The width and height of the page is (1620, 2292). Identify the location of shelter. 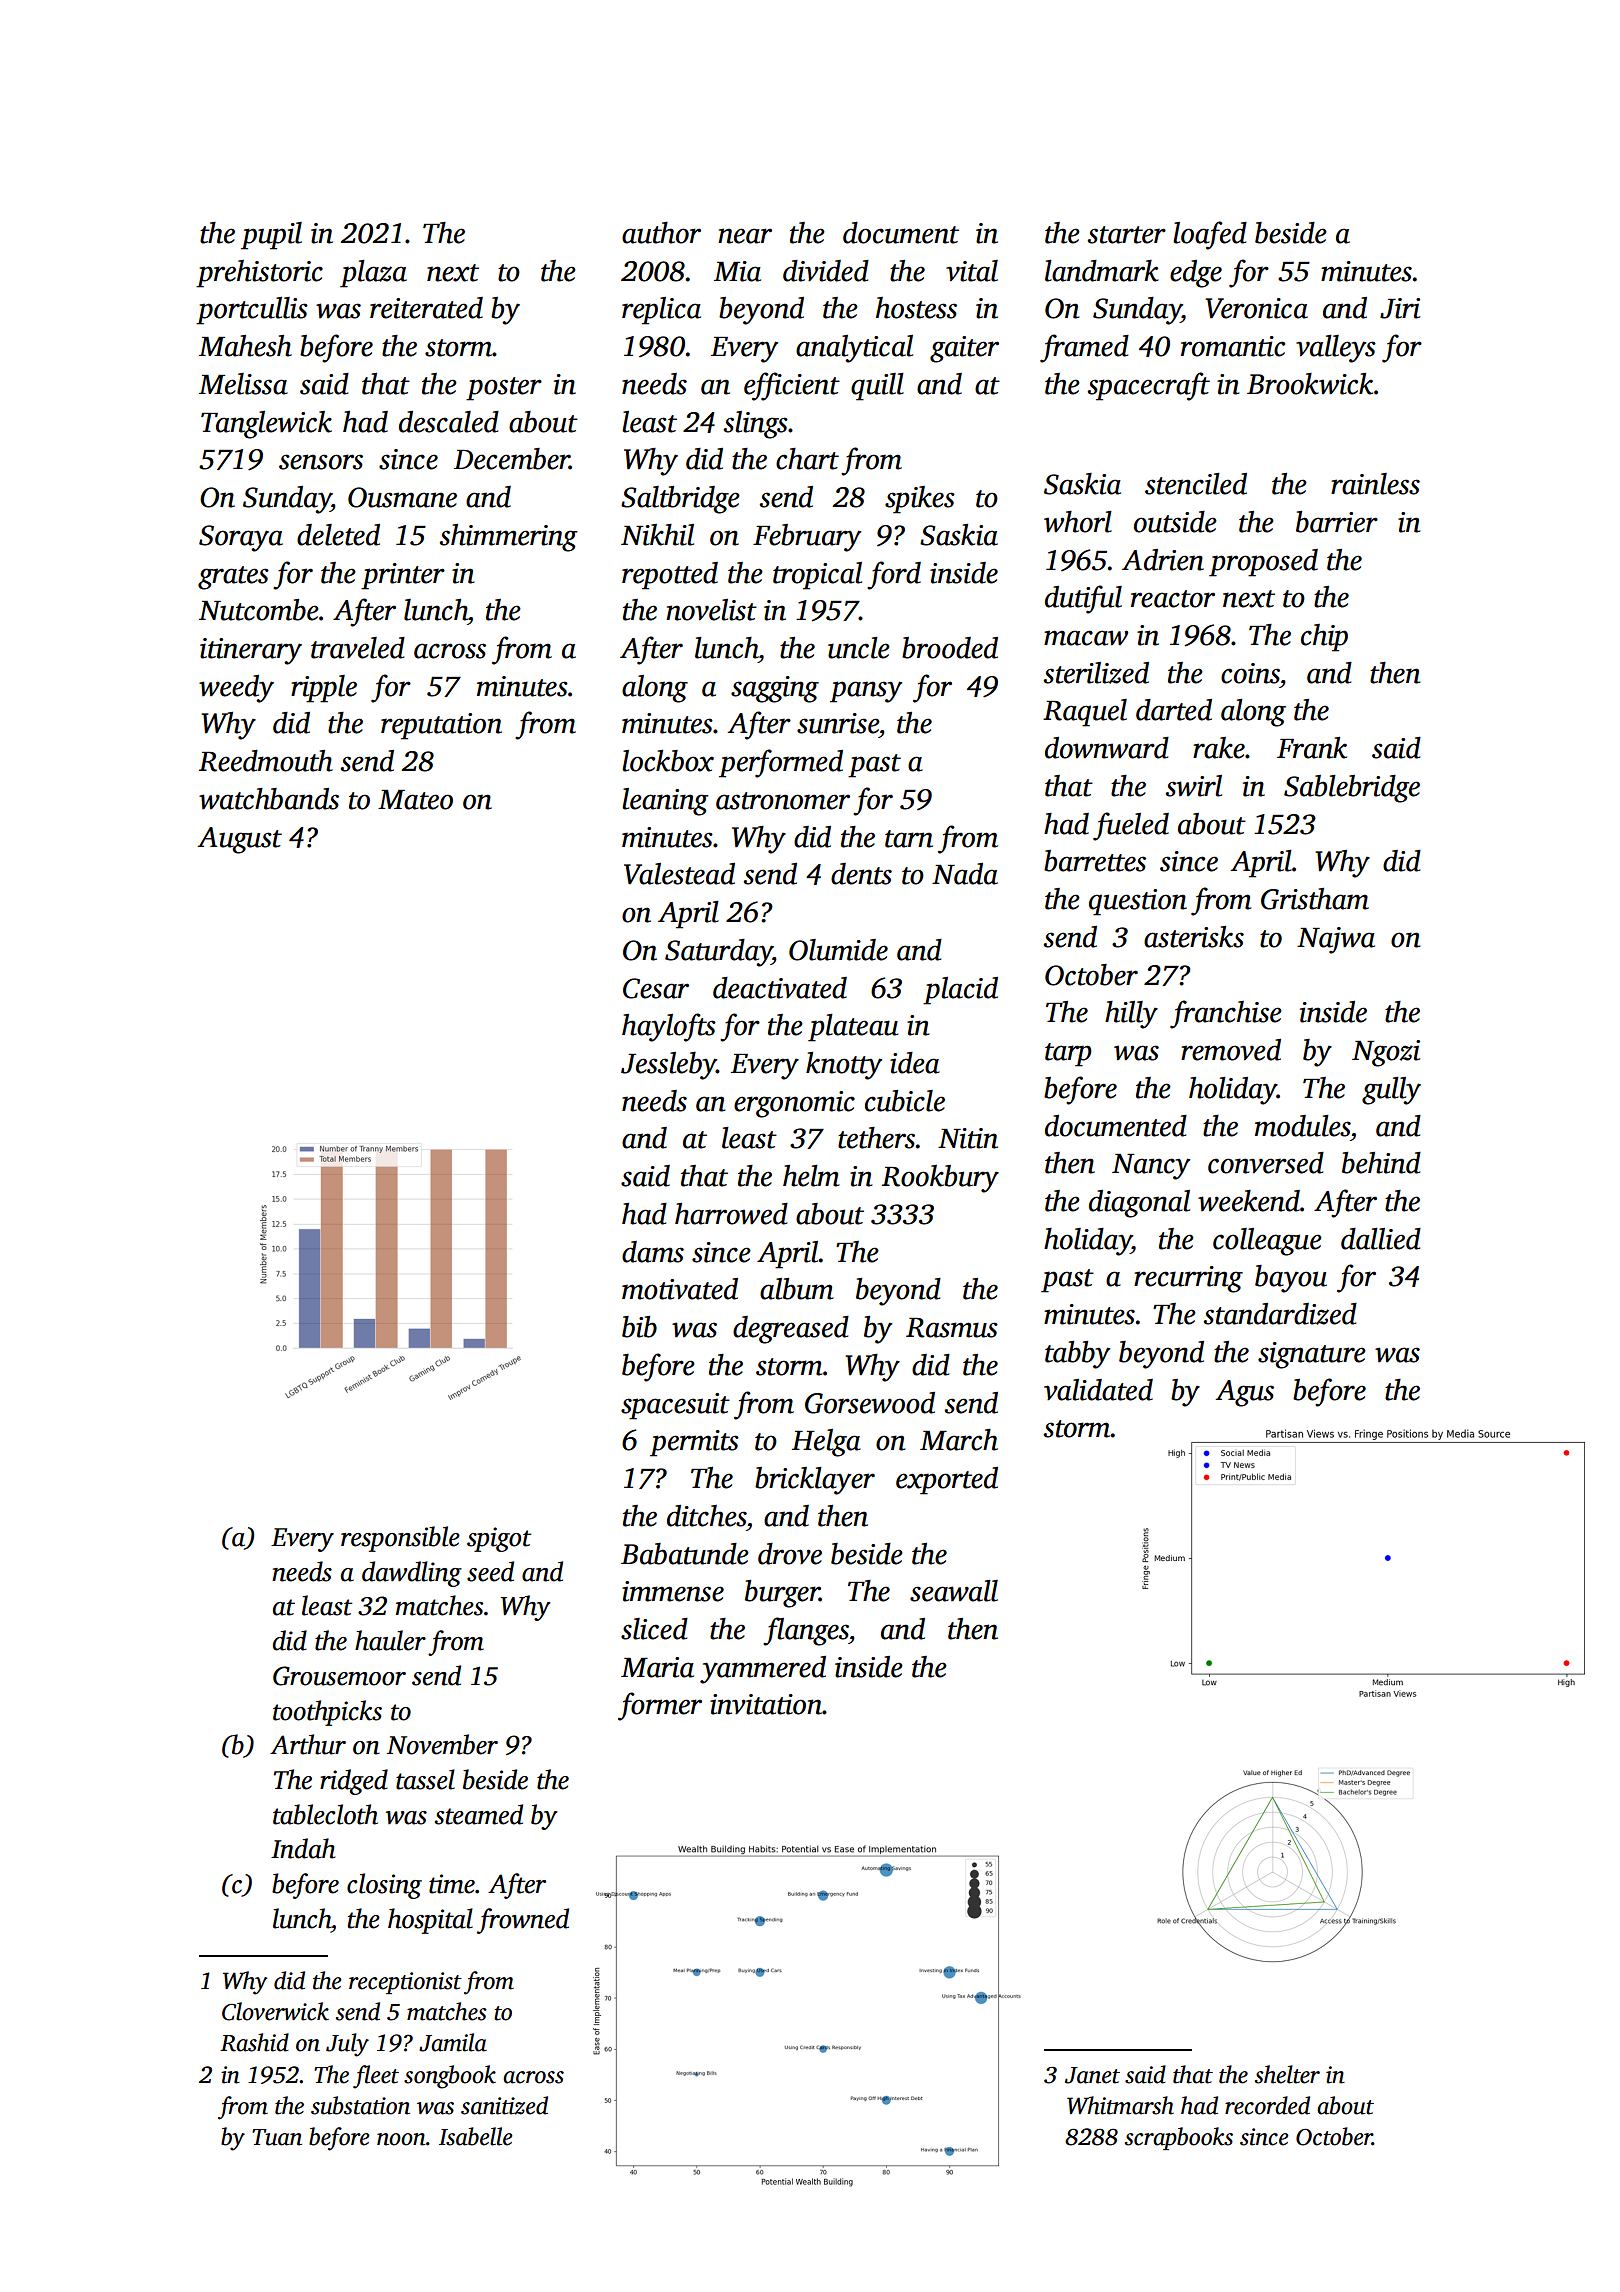
(1287, 2074).
